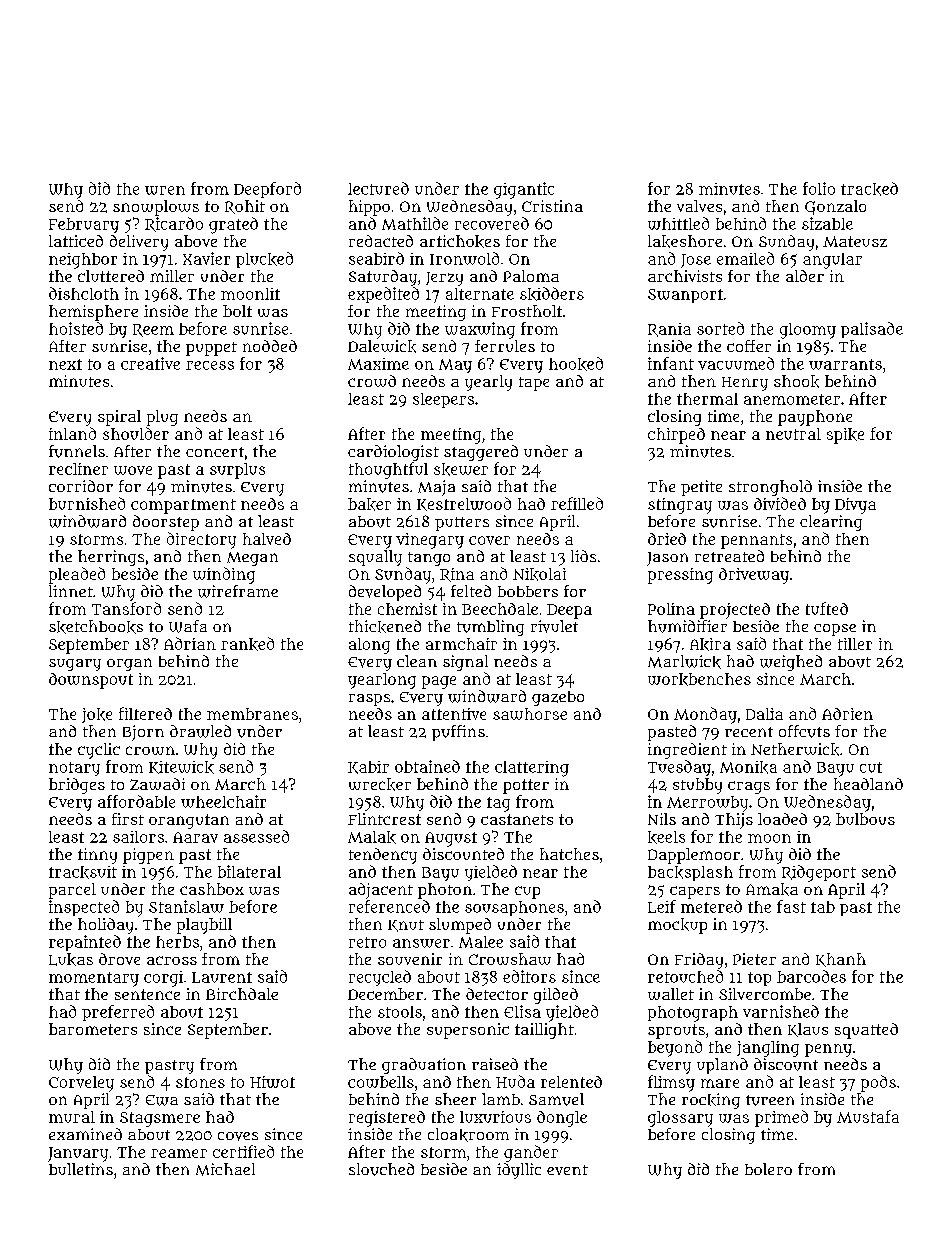 The image size is (952, 1233). What do you see at coordinates (133, 470) in the page?
I see `wove` at bounding box center [133, 470].
